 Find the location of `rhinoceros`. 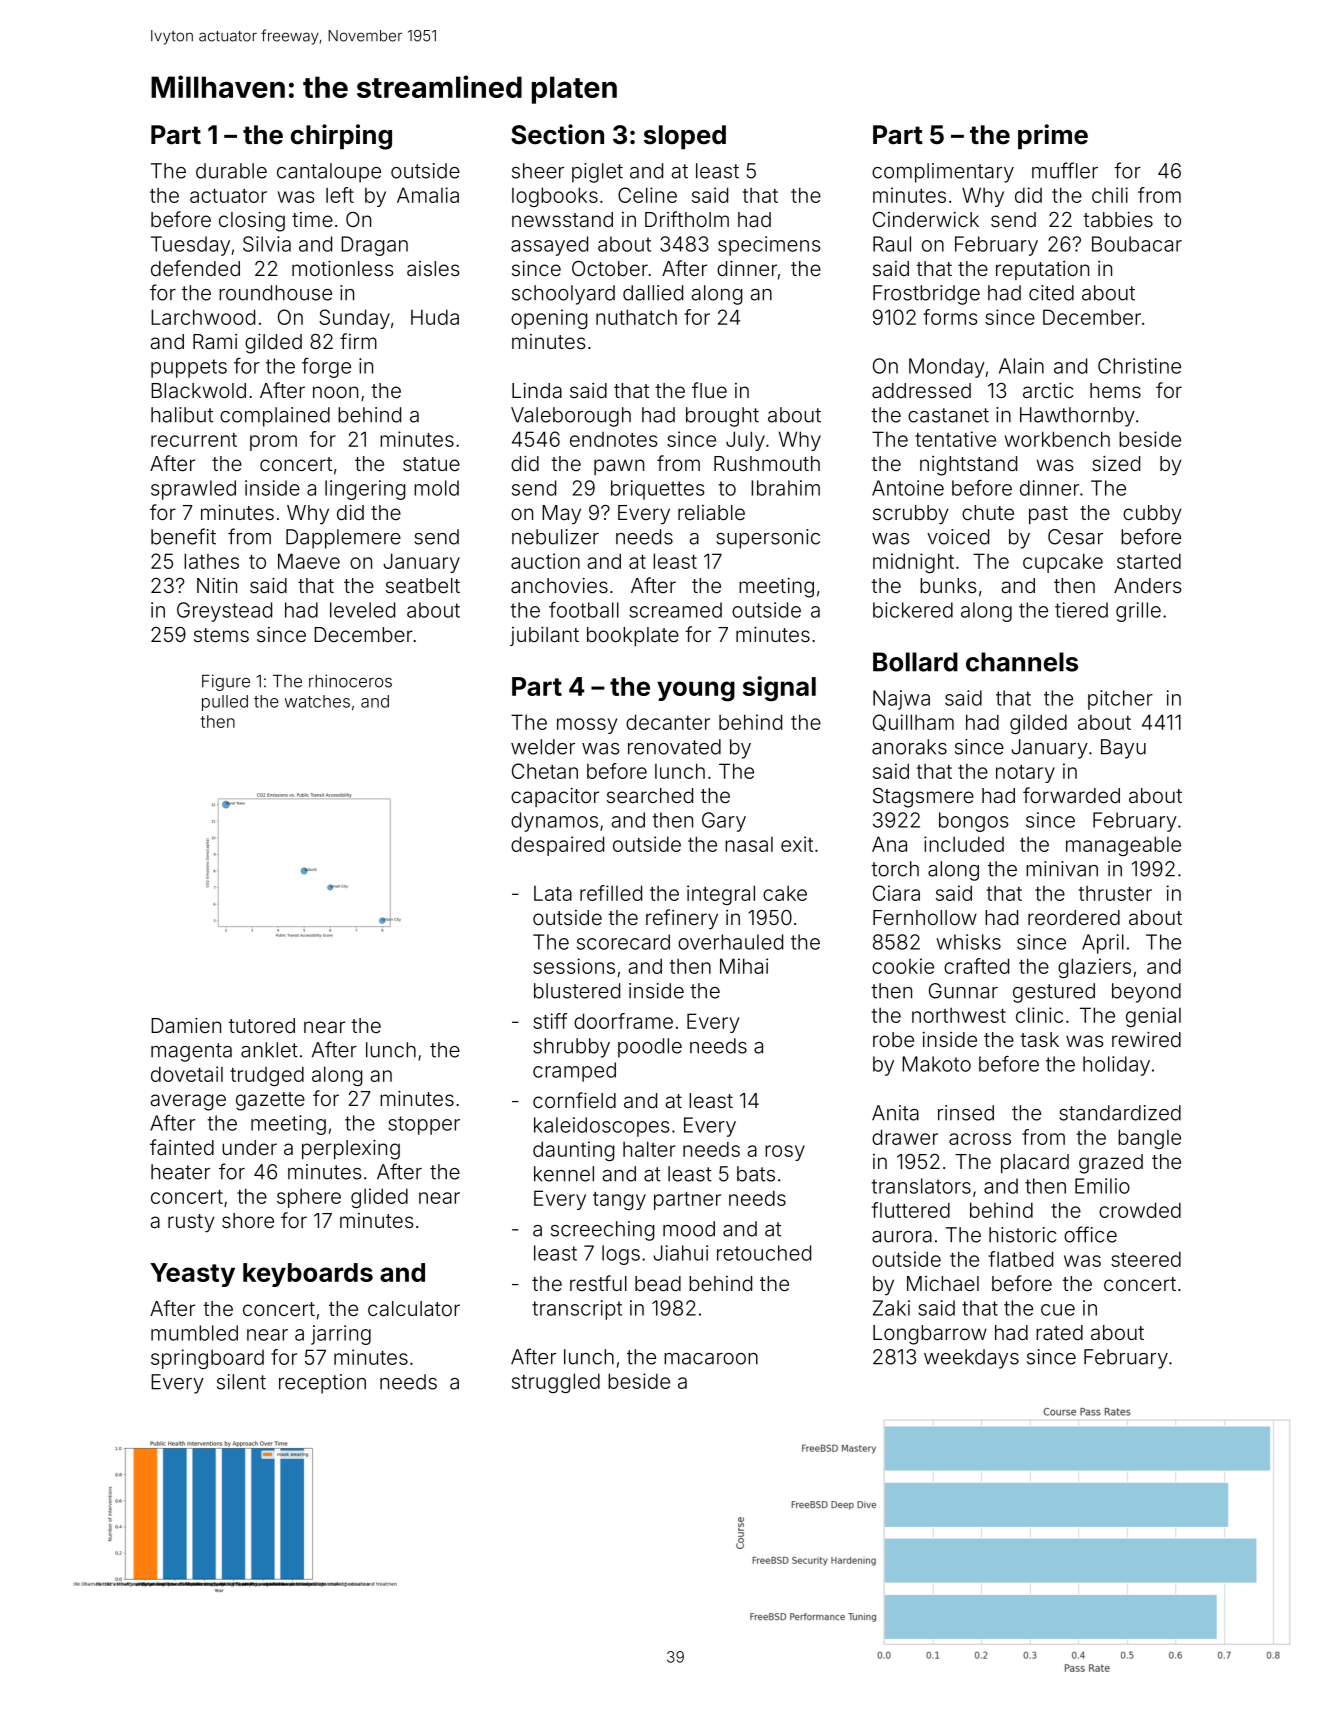

rhinoceros is located at coordinates (350, 681).
